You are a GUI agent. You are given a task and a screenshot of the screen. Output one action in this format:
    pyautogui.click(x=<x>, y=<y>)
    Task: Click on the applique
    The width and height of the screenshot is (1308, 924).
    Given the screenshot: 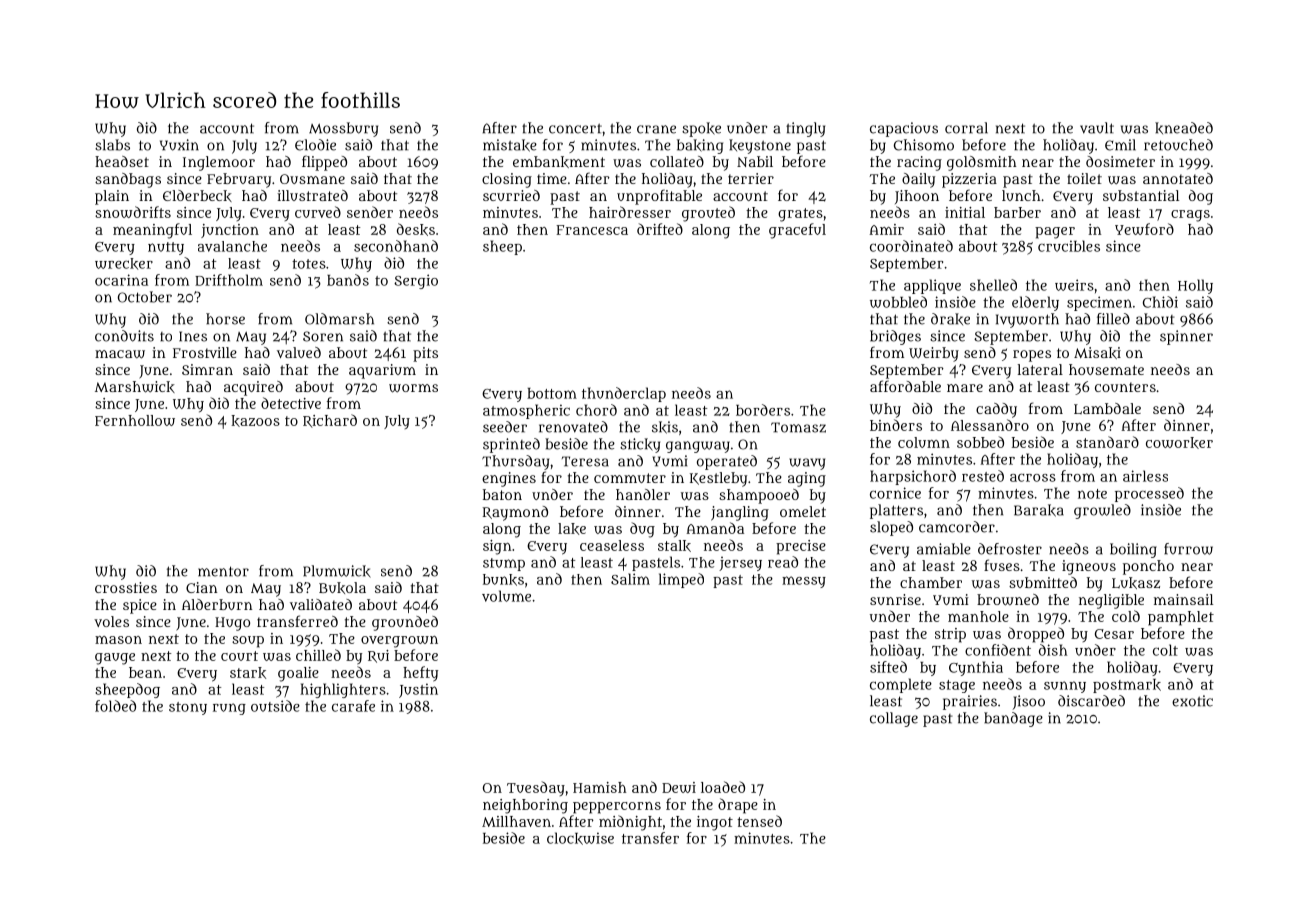 What is the action you would take?
    pyautogui.click(x=932, y=286)
